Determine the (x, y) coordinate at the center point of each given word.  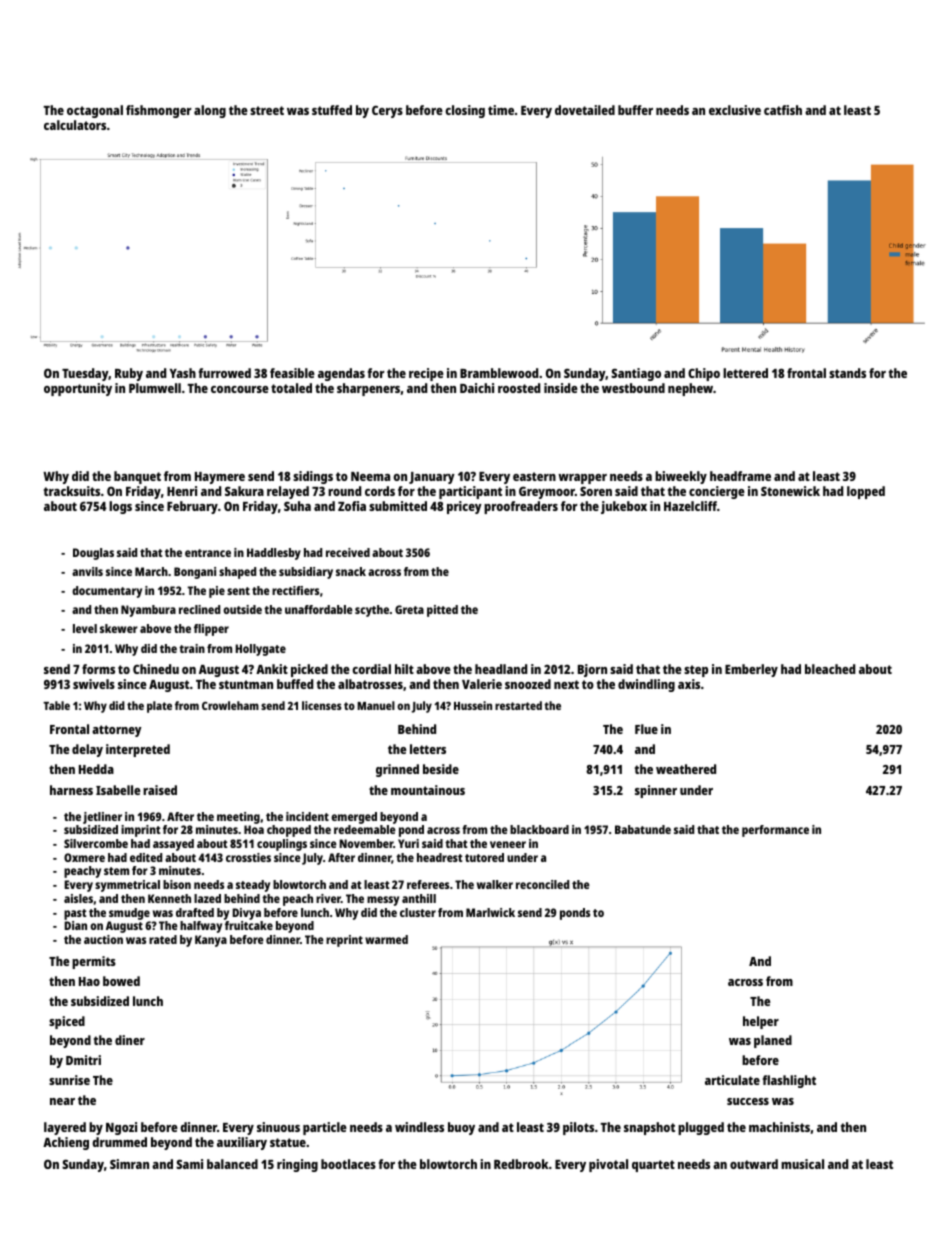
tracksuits (72, 491)
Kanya (211, 941)
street (267, 110)
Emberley (751, 670)
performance (775, 831)
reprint (344, 941)
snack (351, 571)
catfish (783, 110)
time (501, 110)
